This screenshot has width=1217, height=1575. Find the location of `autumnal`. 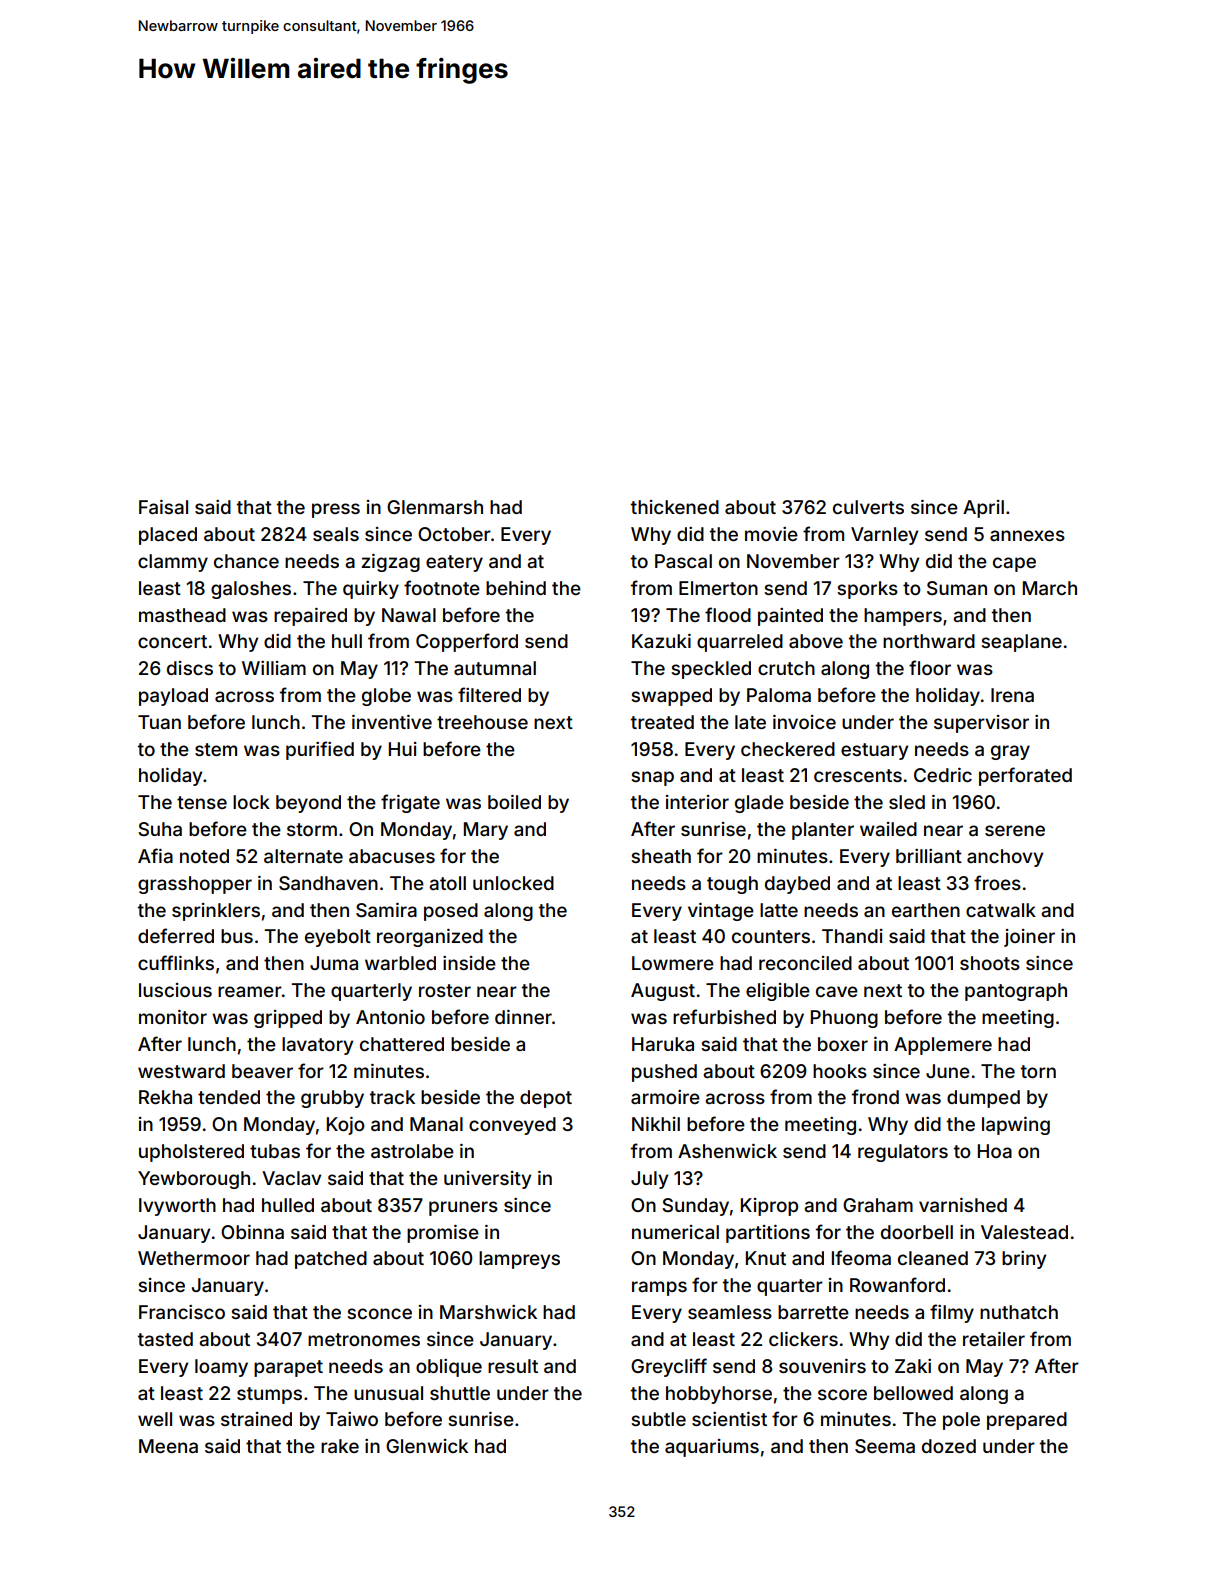

autumnal is located at coordinates (495, 668).
